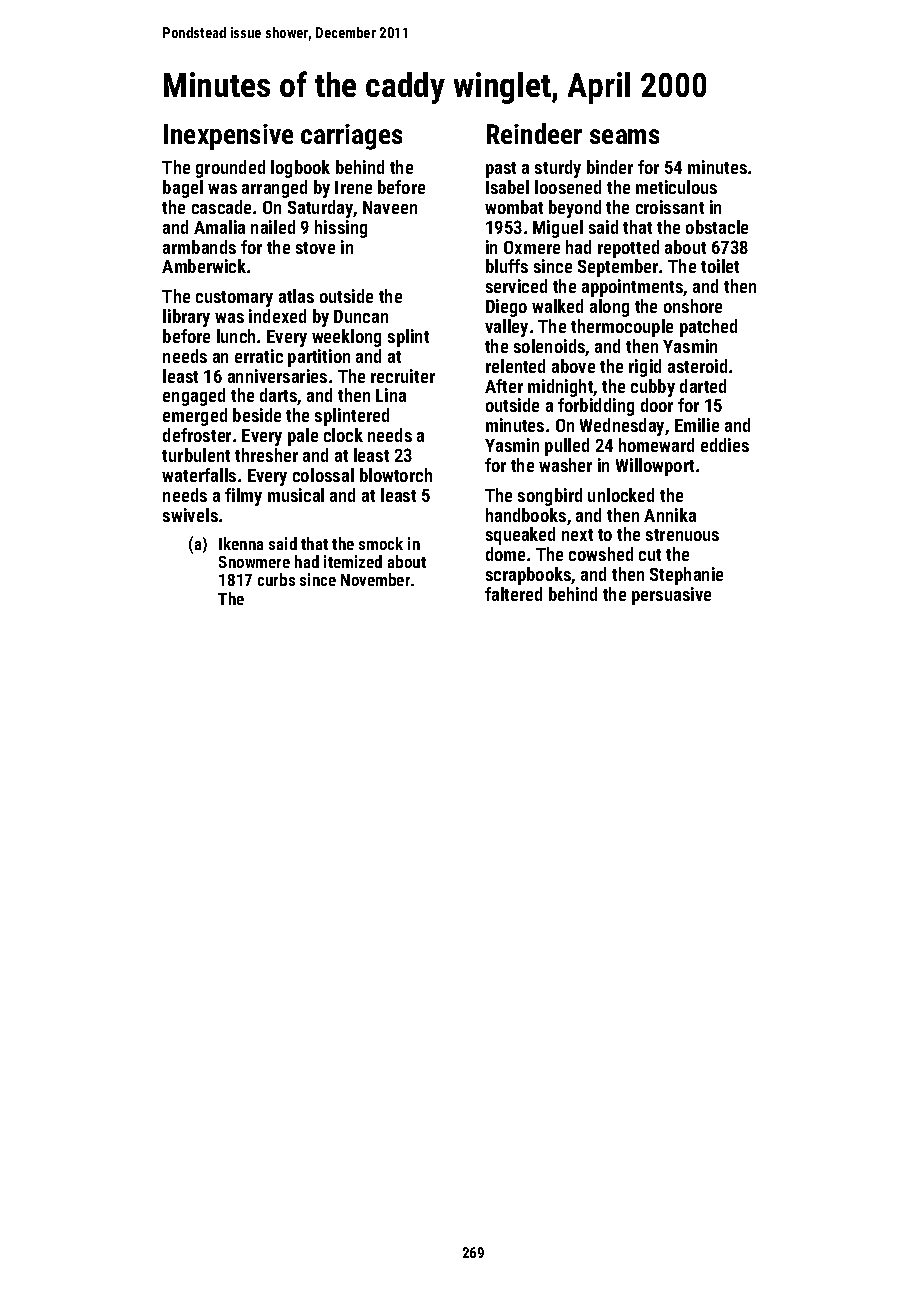  I want to click on Ikenna, so click(241, 543).
